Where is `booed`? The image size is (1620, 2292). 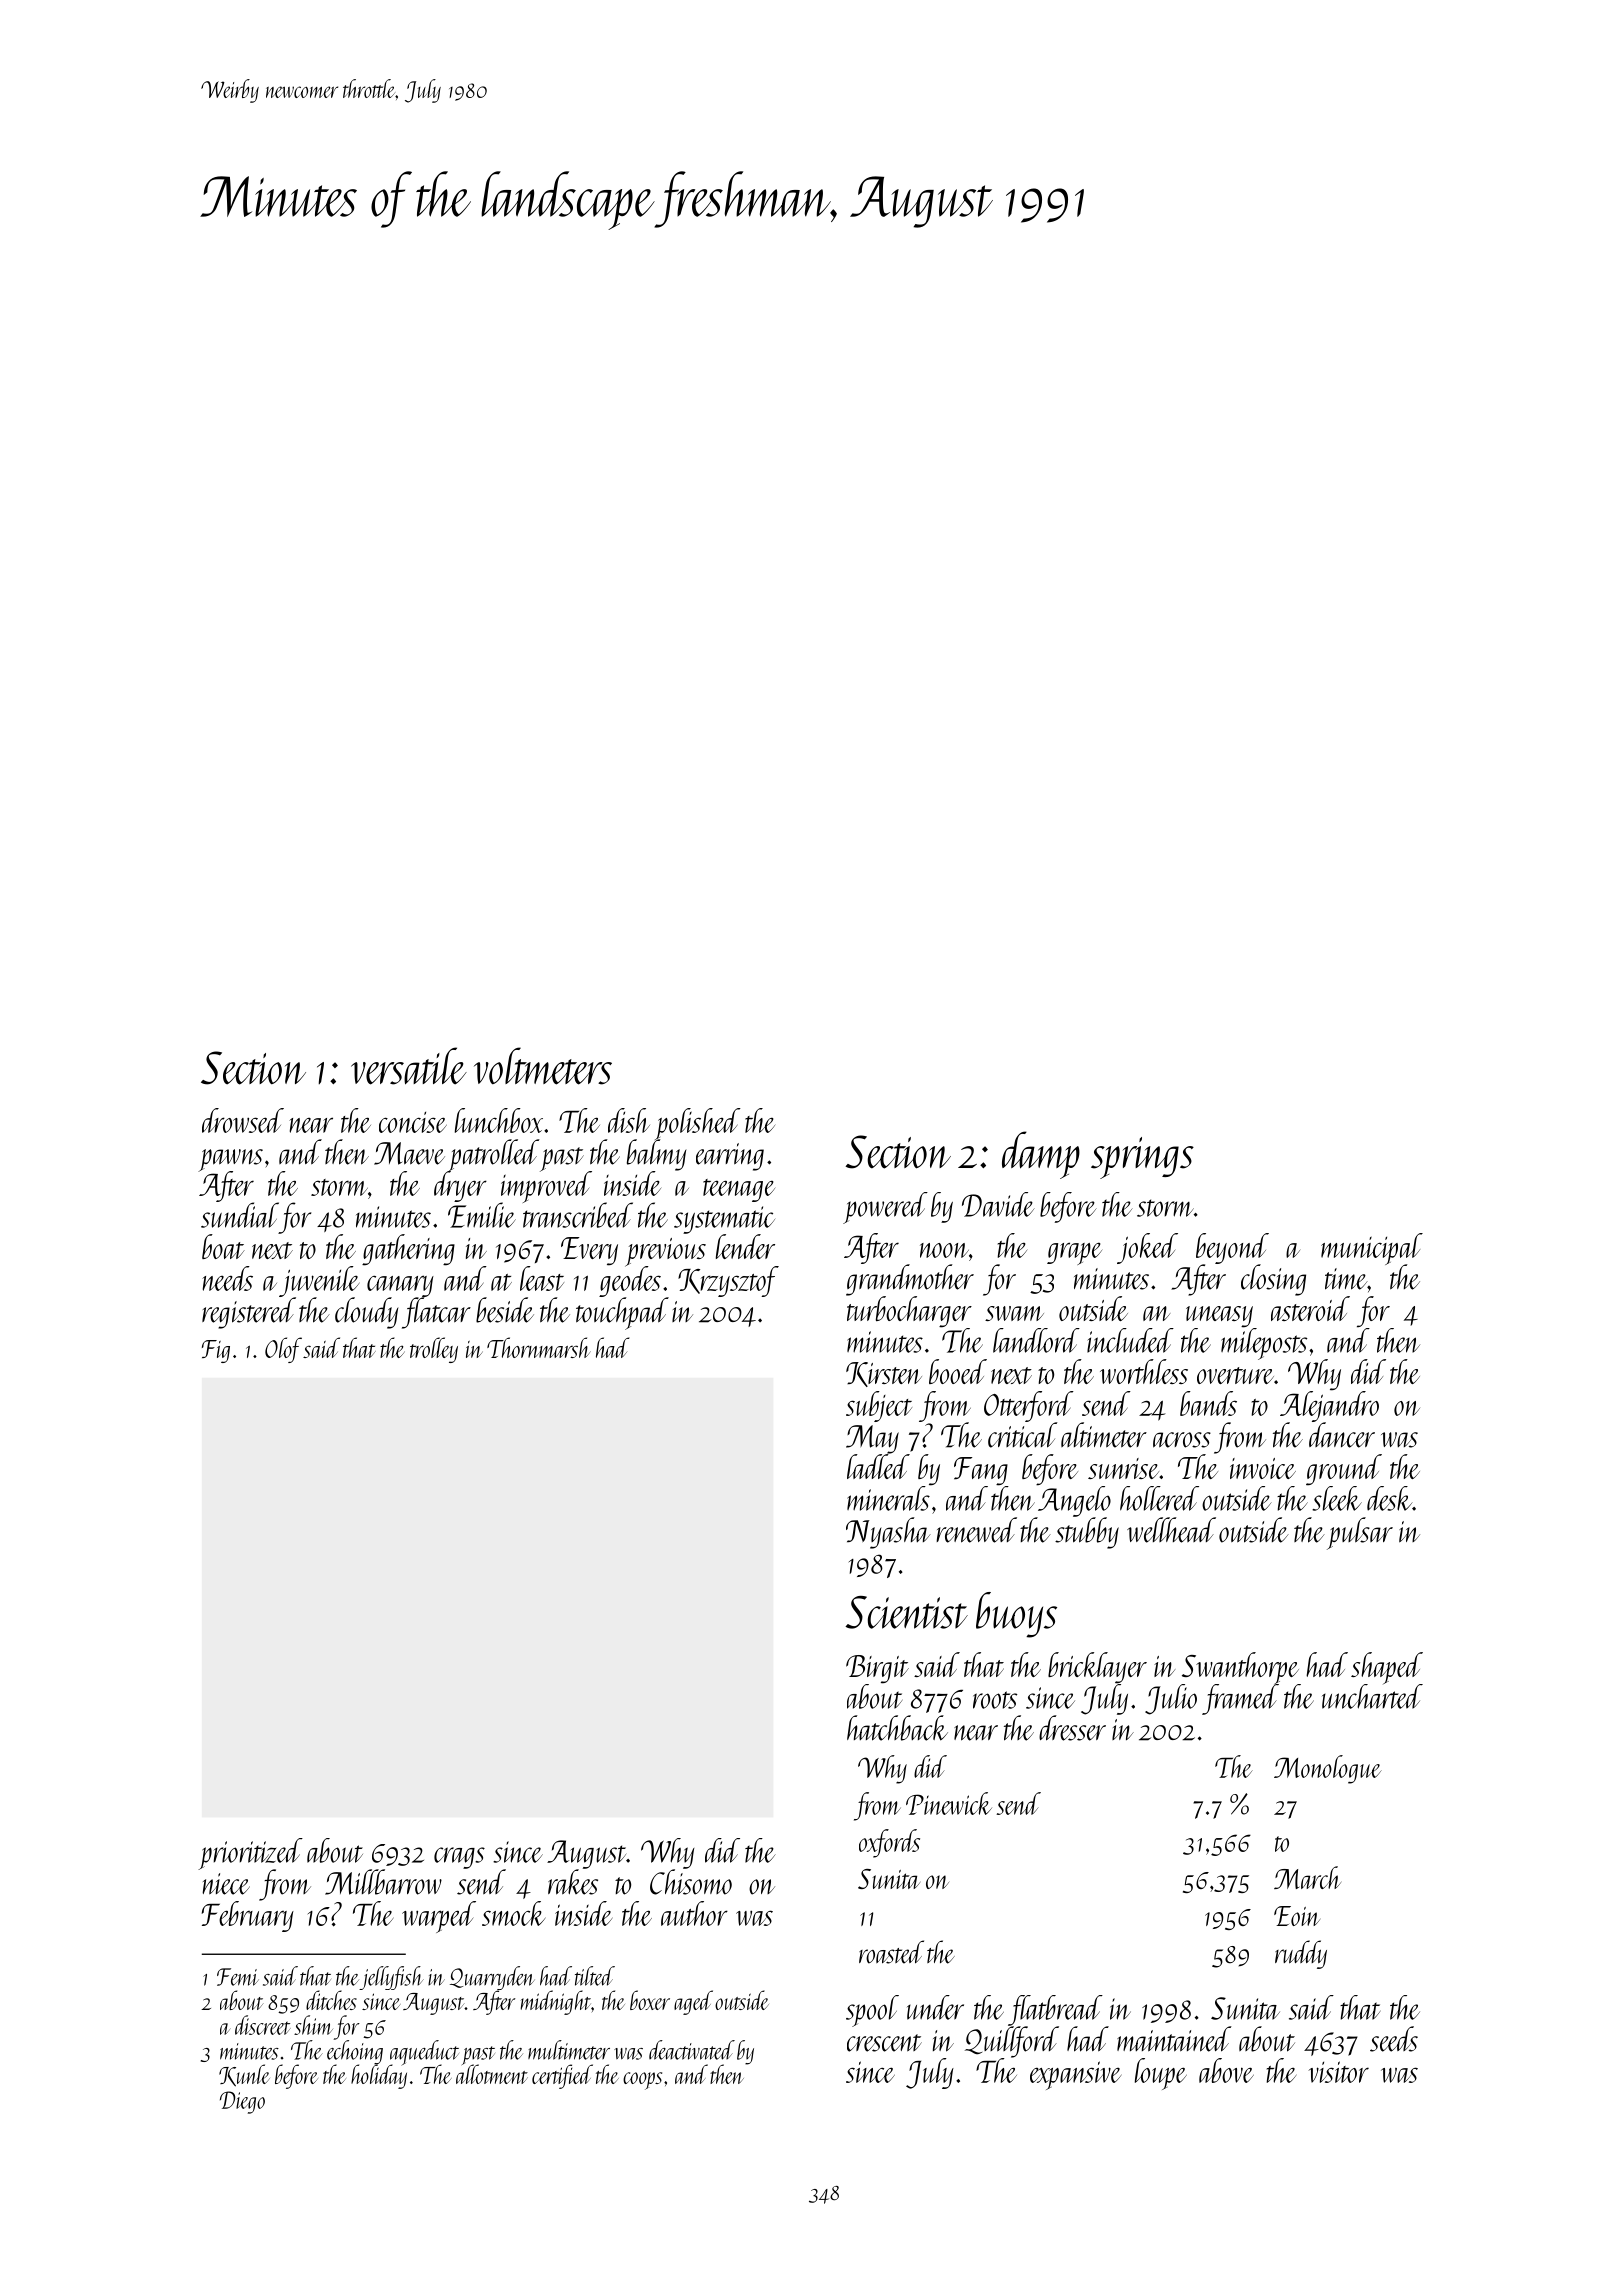
booed is located at coordinates (958, 1371).
